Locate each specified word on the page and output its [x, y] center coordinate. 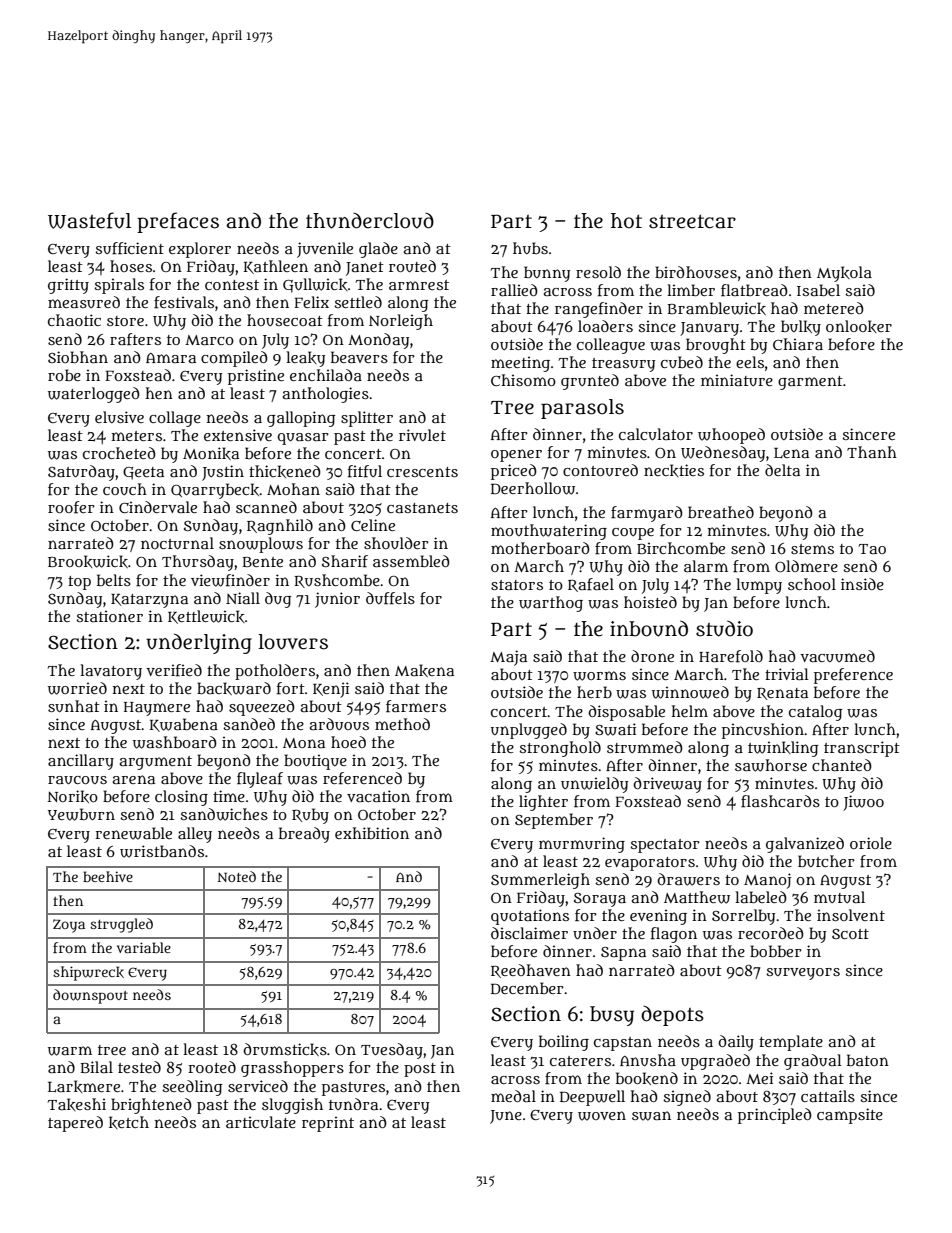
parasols [582, 409]
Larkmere [84, 1086]
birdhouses [696, 272]
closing [181, 798]
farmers [416, 706]
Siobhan [78, 357]
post [420, 1070]
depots [672, 1016]
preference [853, 676]
